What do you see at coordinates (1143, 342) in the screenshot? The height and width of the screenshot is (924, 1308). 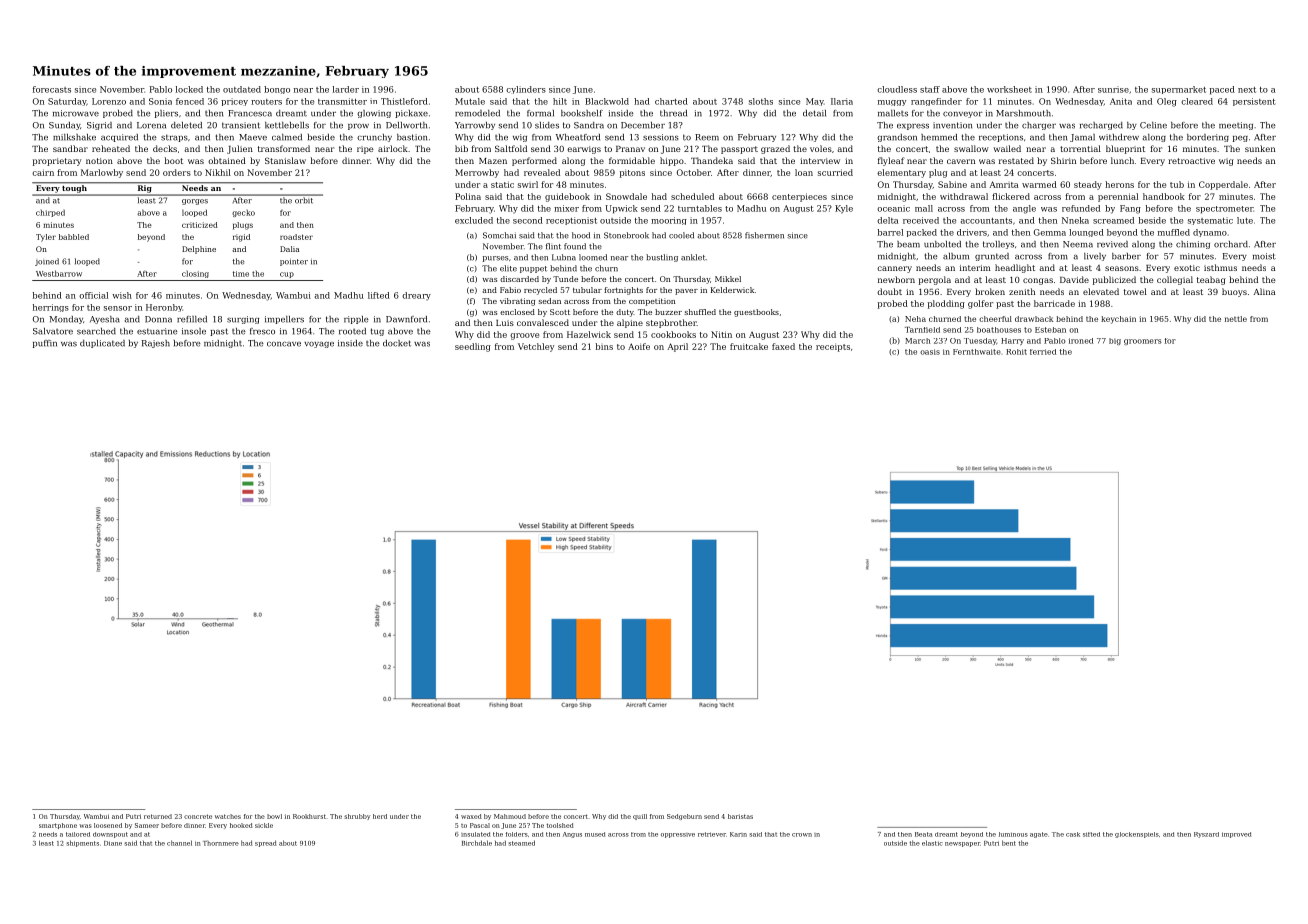 I see `groomers` at bounding box center [1143, 342].
